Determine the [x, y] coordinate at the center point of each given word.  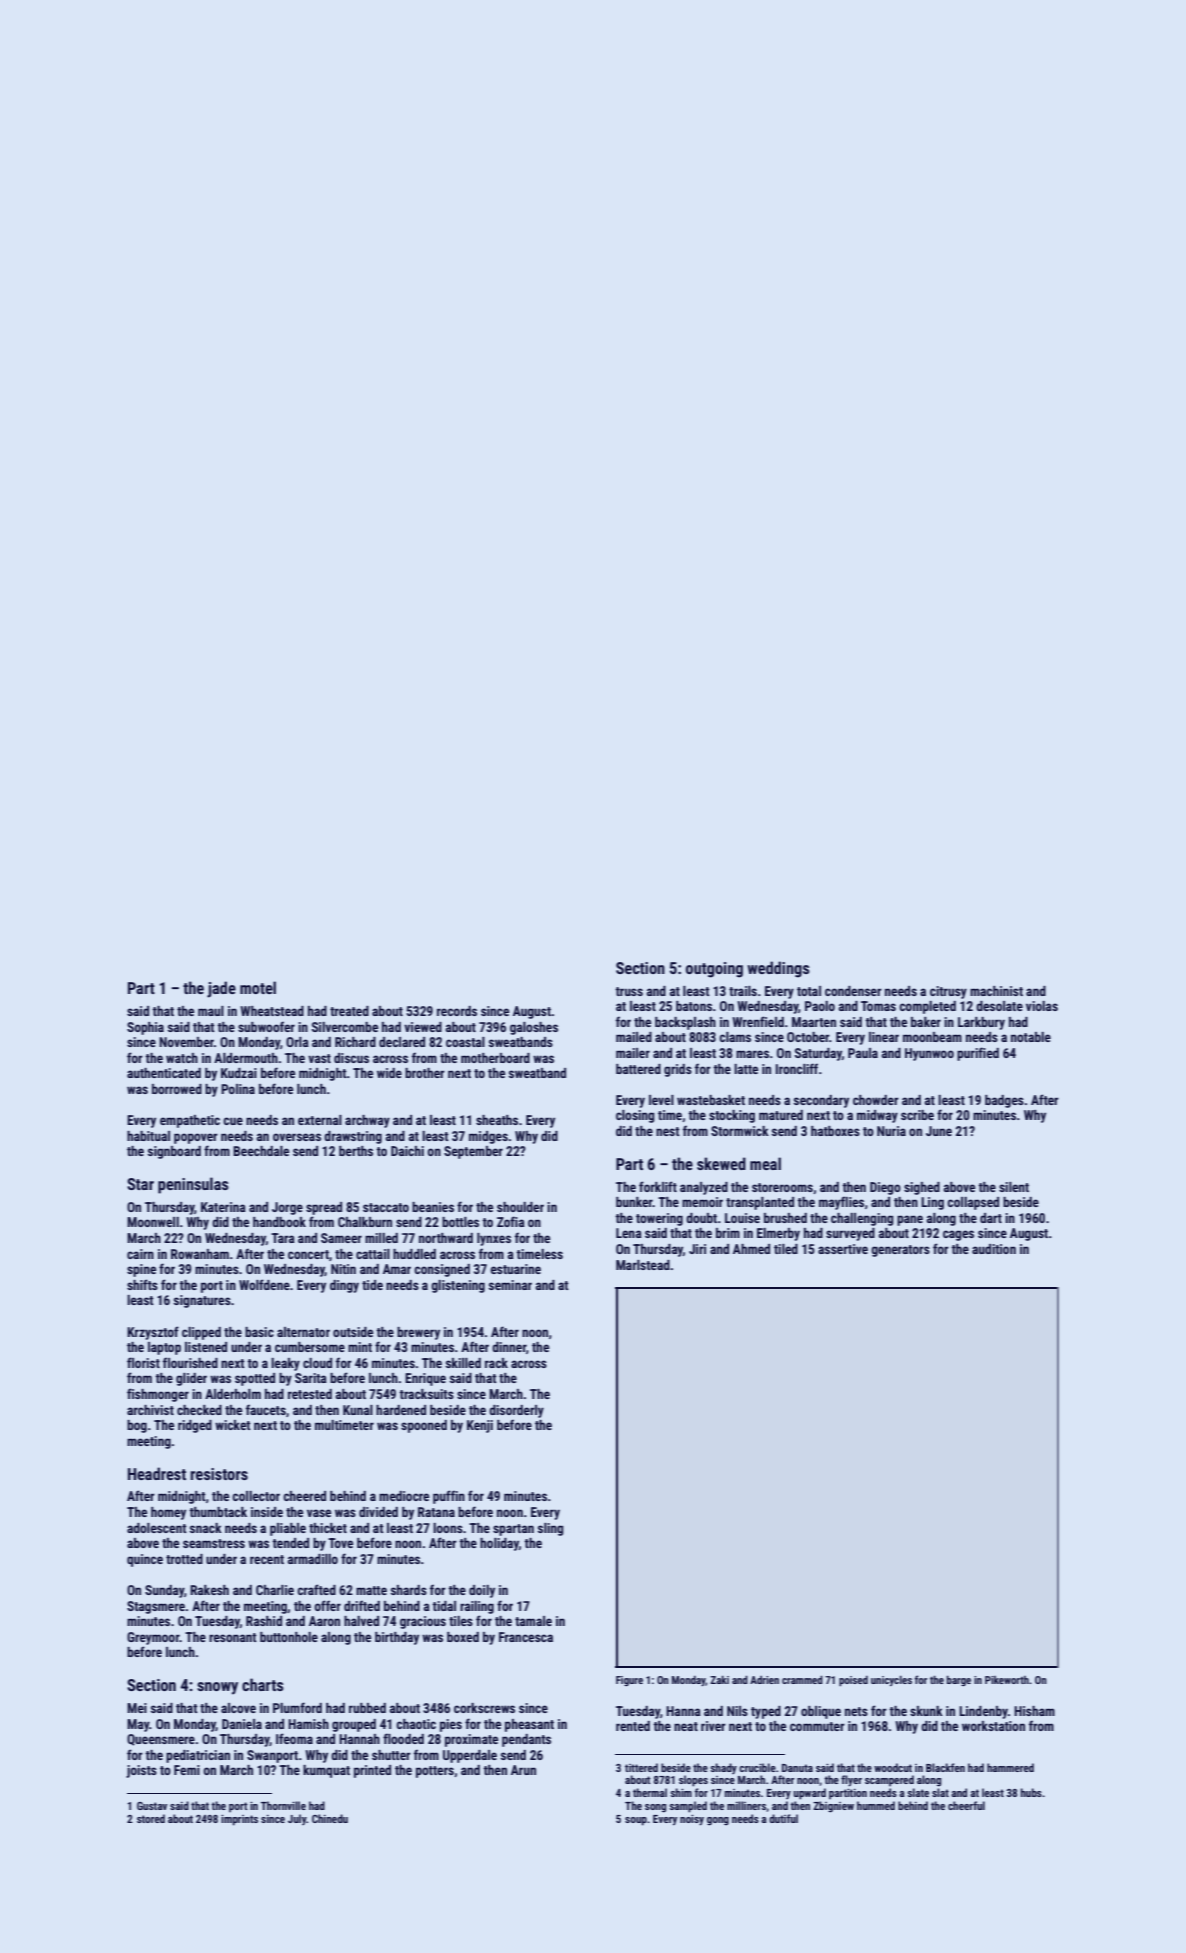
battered [638, 1069]
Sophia [145, 1028]
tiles [461, 1621]
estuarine [516, 1269]
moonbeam [932, 1037]
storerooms [782, 1187]
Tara [283, 1238]
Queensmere [161, 1740]
